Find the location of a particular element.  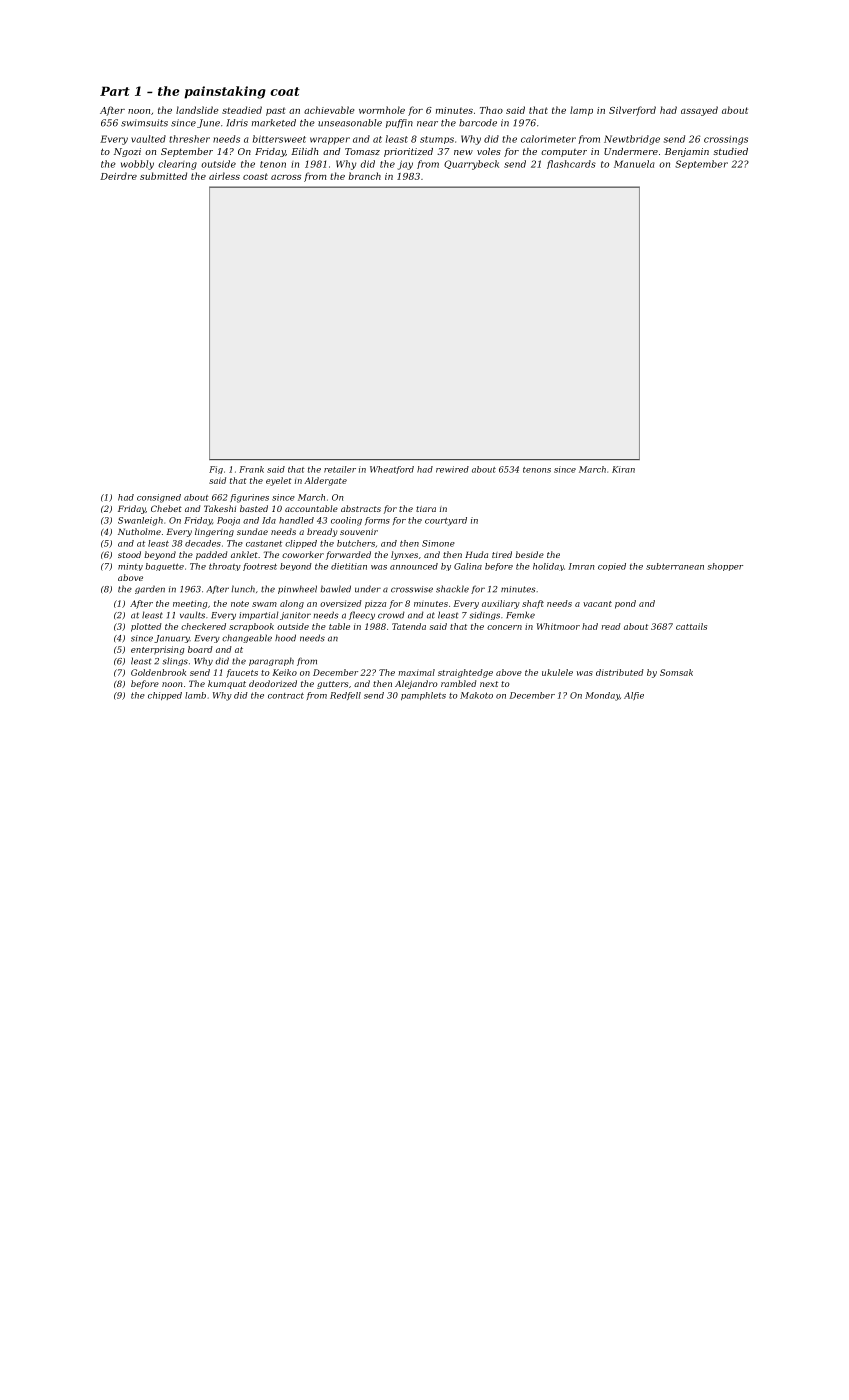

painstaking is located at coordinates (225, 92).
